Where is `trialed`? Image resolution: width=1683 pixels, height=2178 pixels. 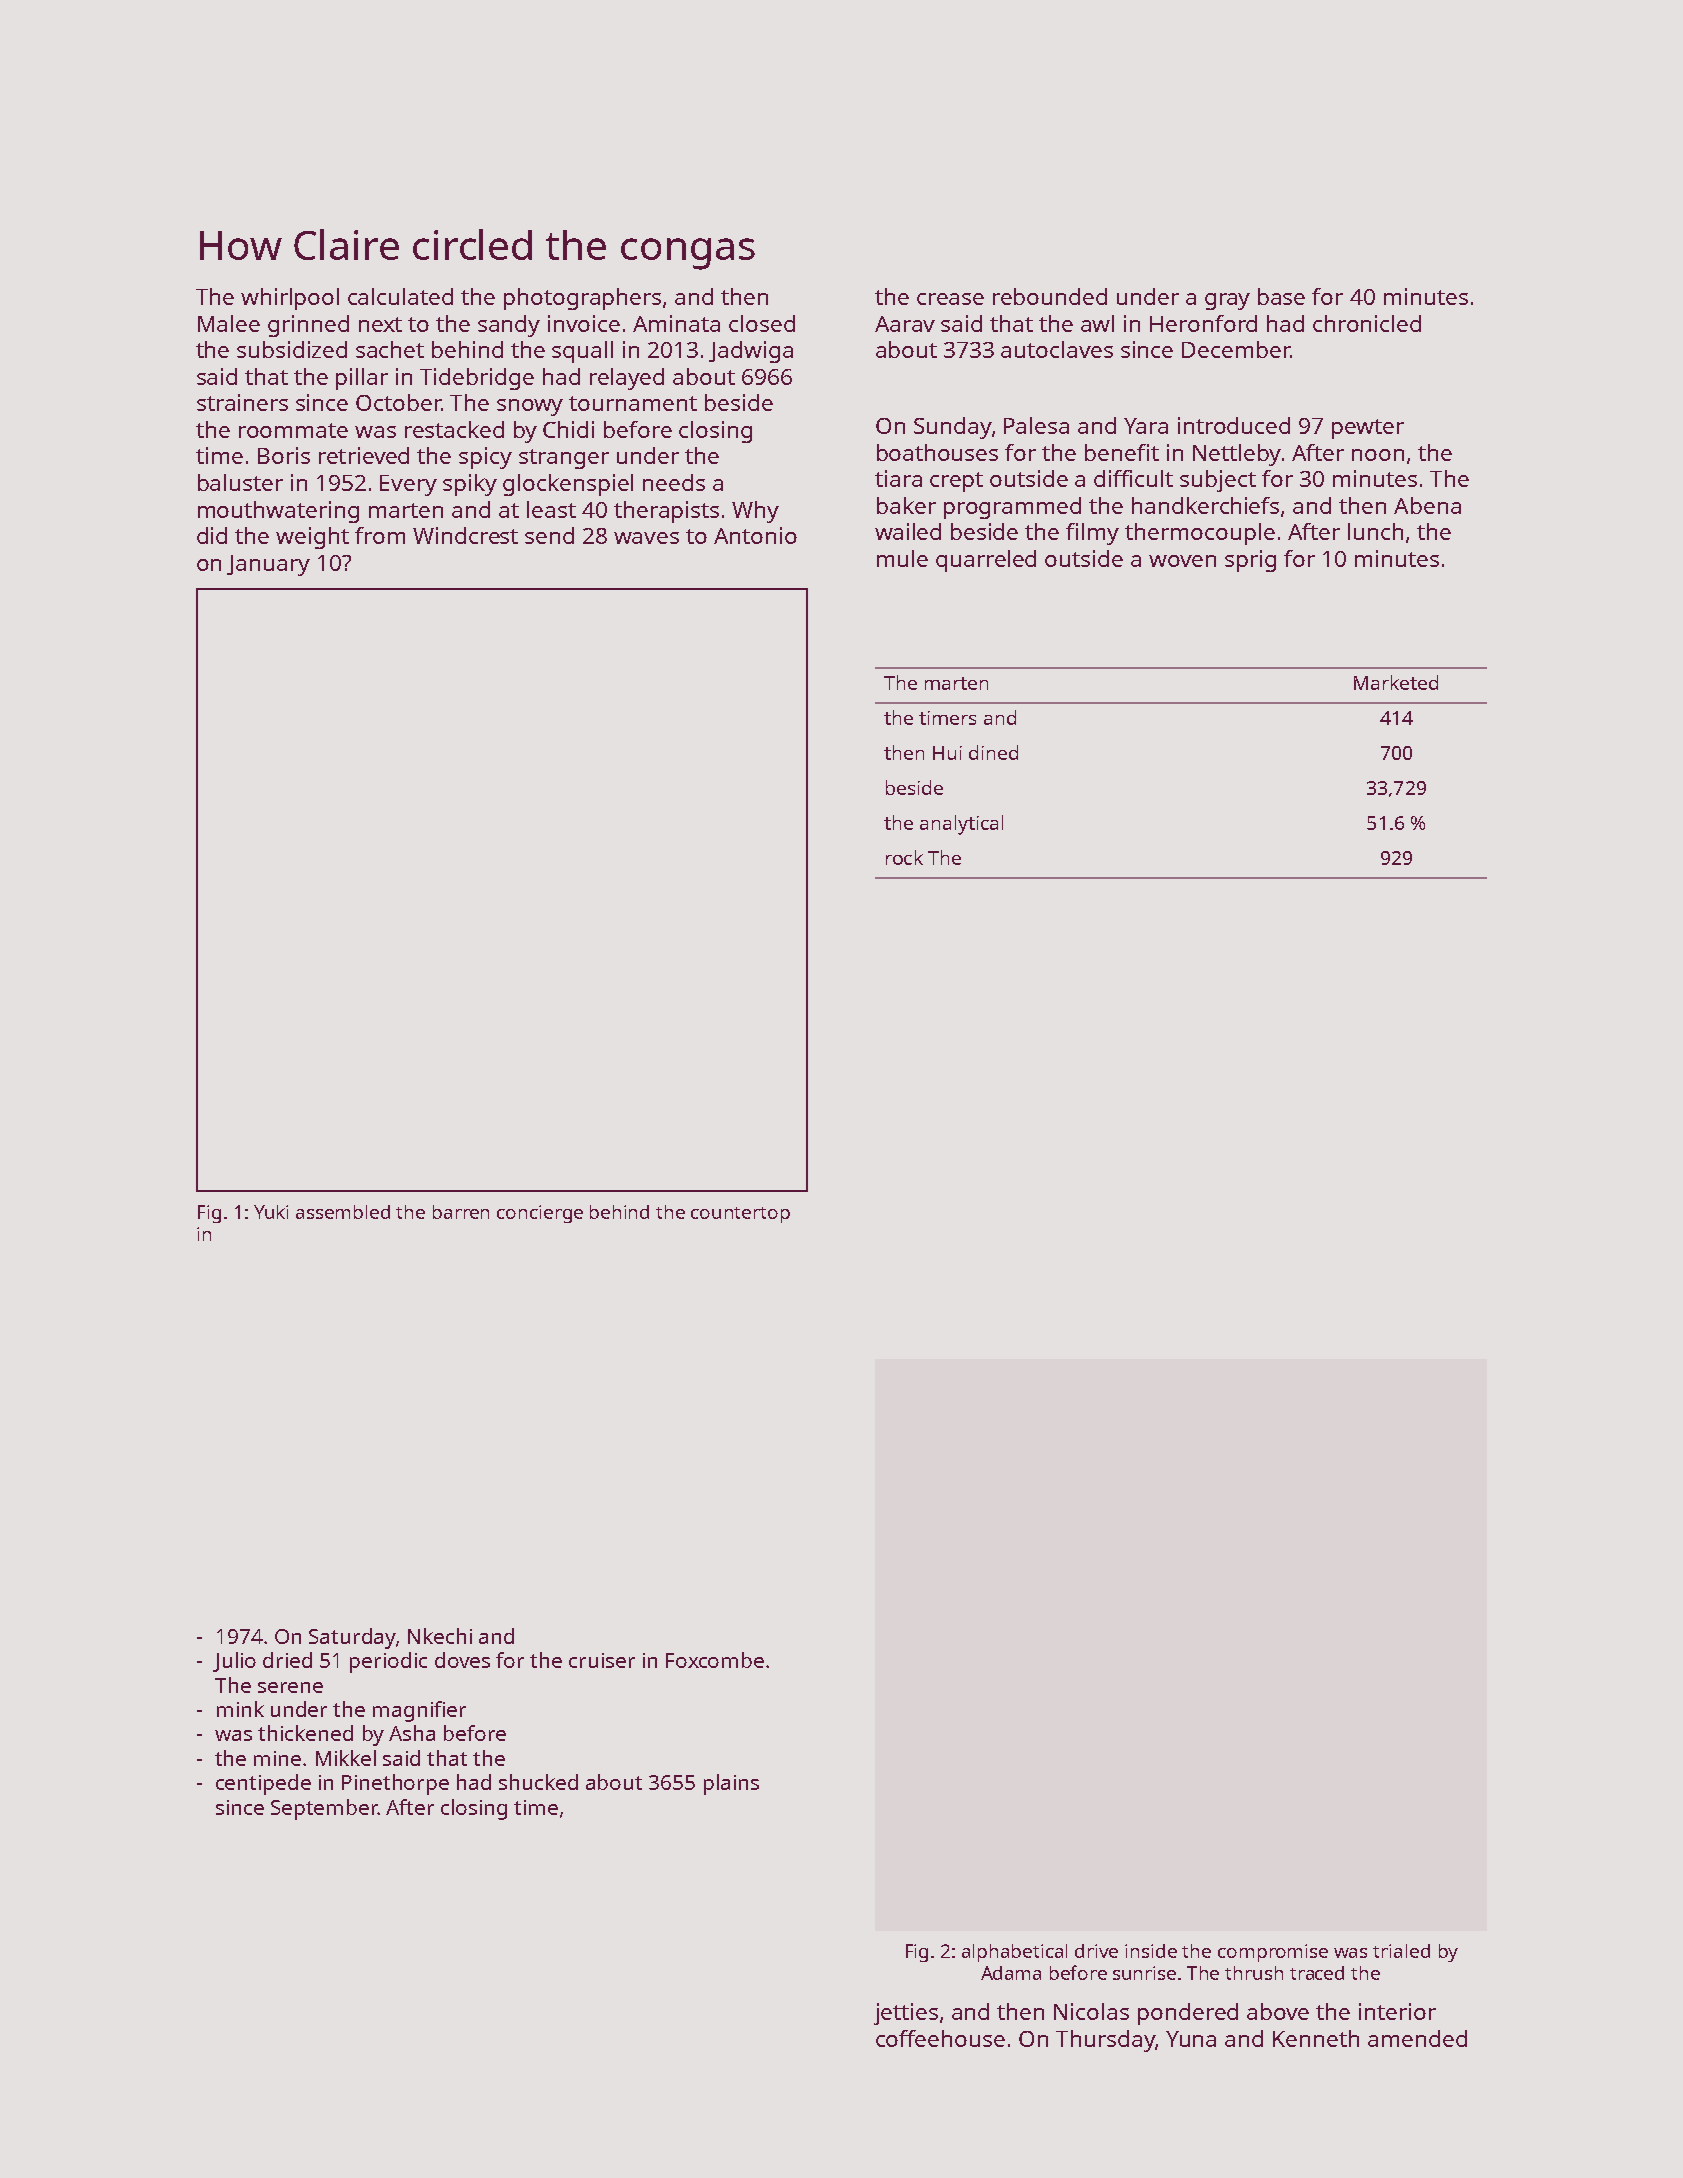
trialed is located at coordinates (1401, 1951).
